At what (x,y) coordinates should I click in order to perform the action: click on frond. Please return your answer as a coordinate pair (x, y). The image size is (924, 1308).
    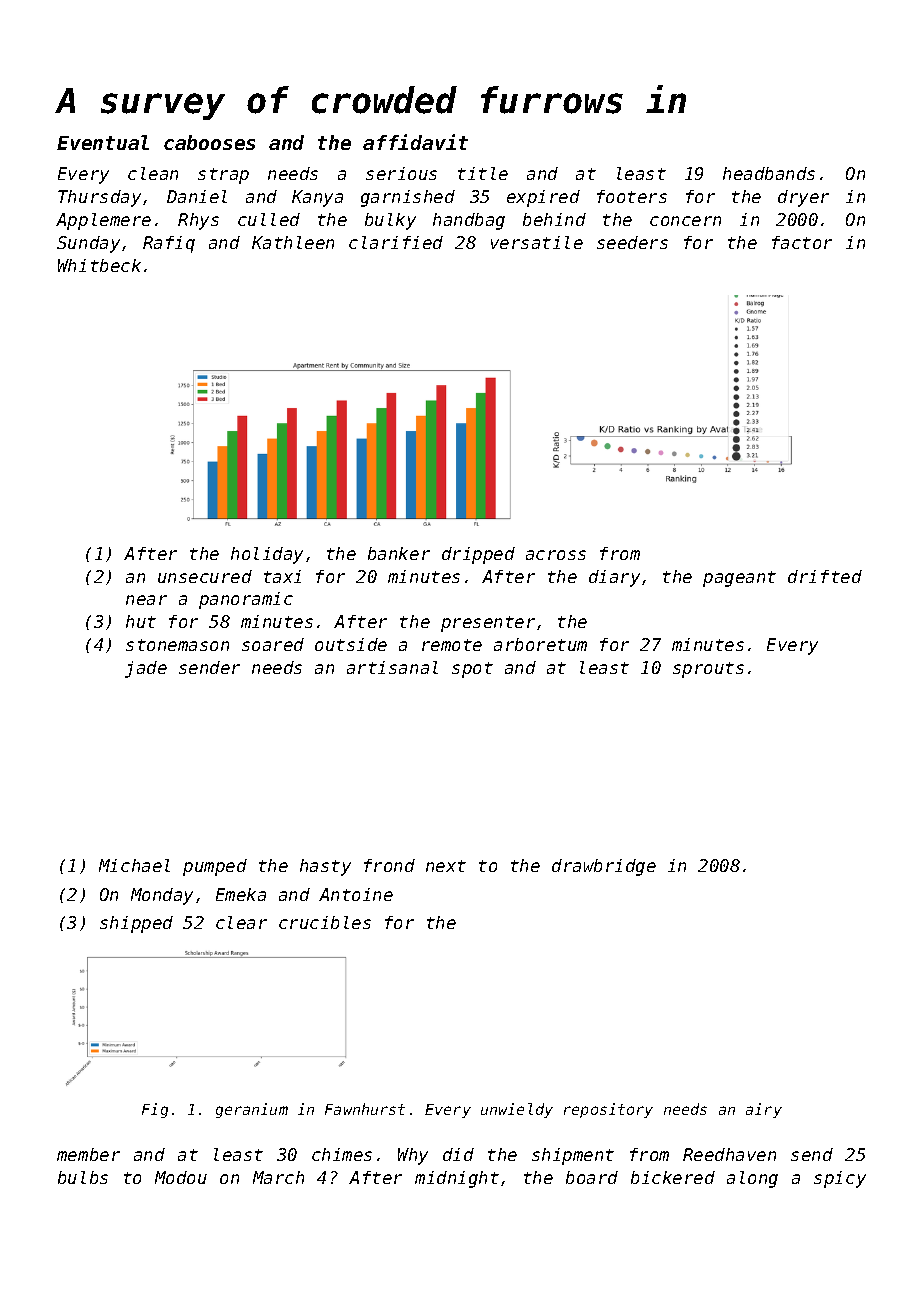
    Looking at the image, I should click on (389, 865).
